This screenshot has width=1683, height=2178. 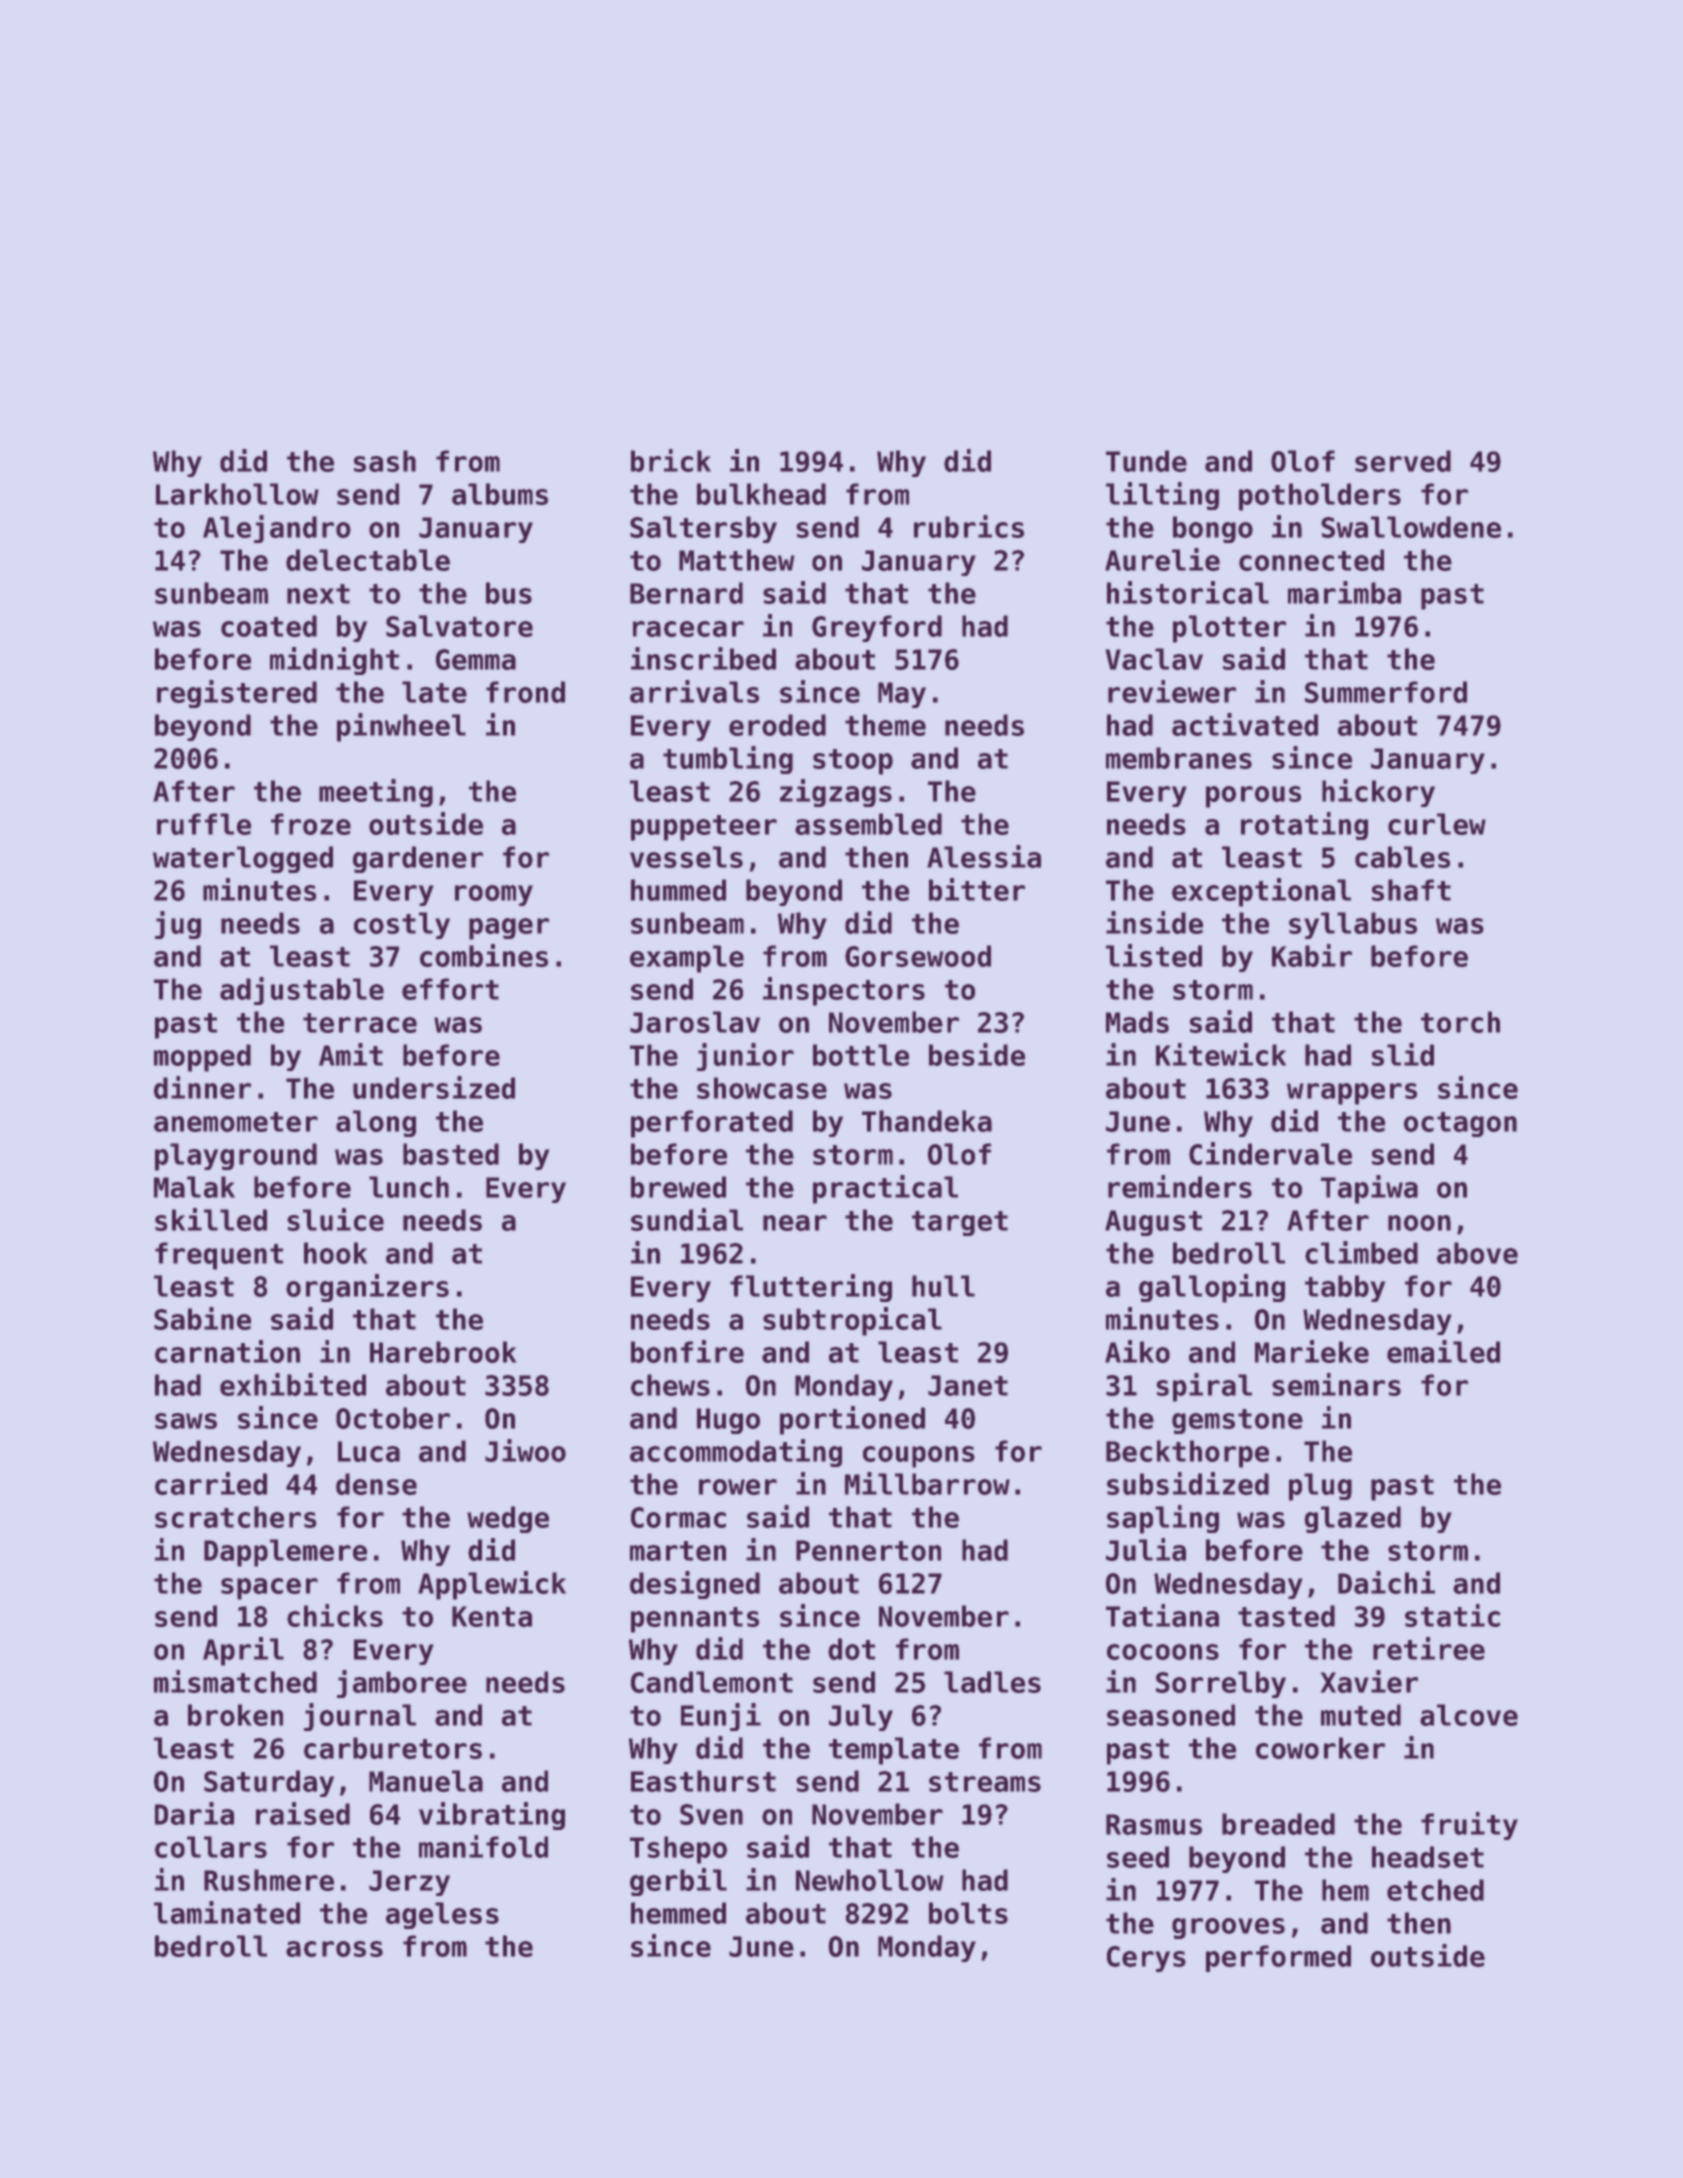 I want to click on gemstone, so click(x=1237, y=1421).
